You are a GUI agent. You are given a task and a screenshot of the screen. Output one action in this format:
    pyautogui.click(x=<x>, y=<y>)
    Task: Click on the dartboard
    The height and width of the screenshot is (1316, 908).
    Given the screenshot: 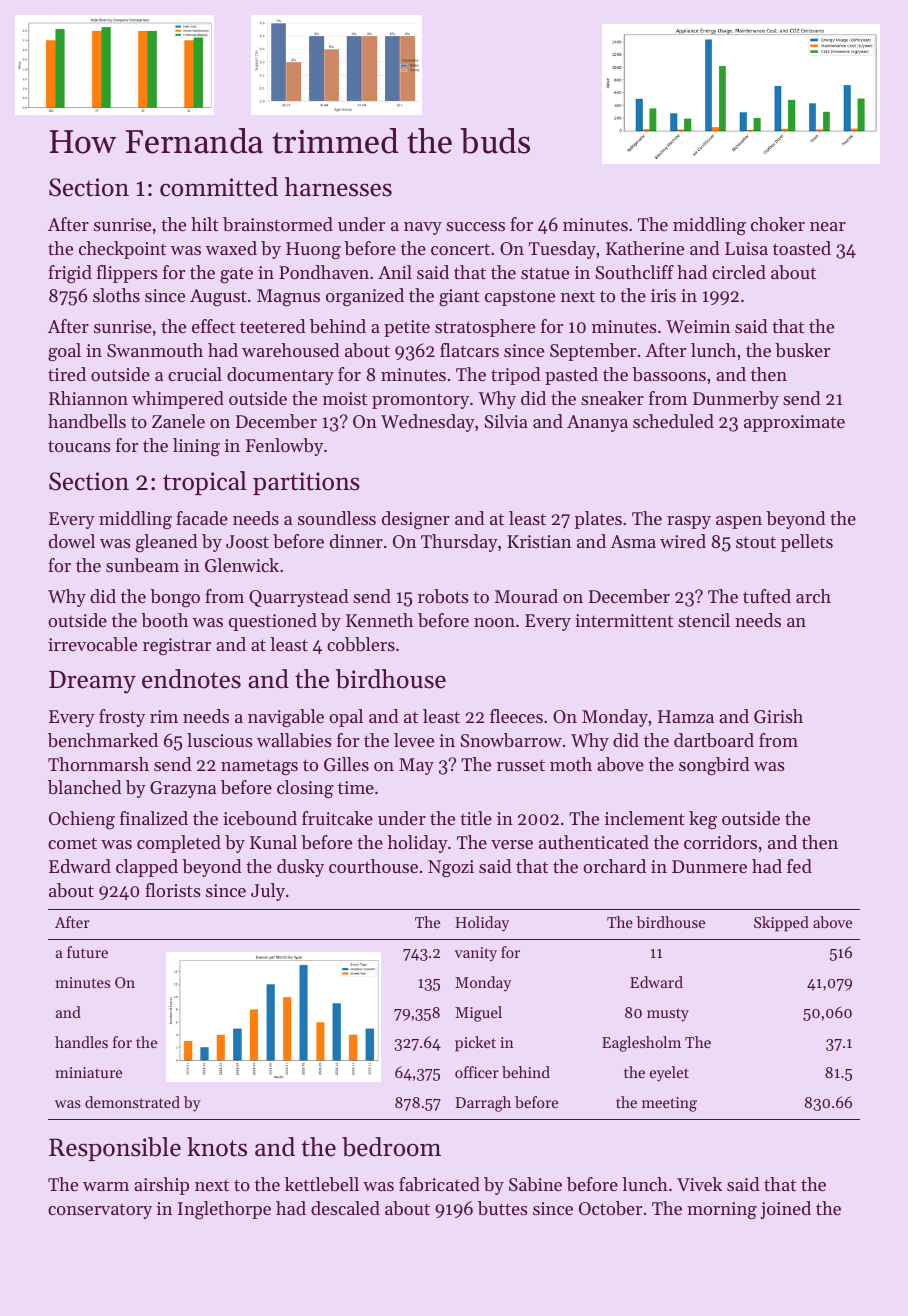 What is the action you would take?
    pyautogui.click(x=714, y=740)
